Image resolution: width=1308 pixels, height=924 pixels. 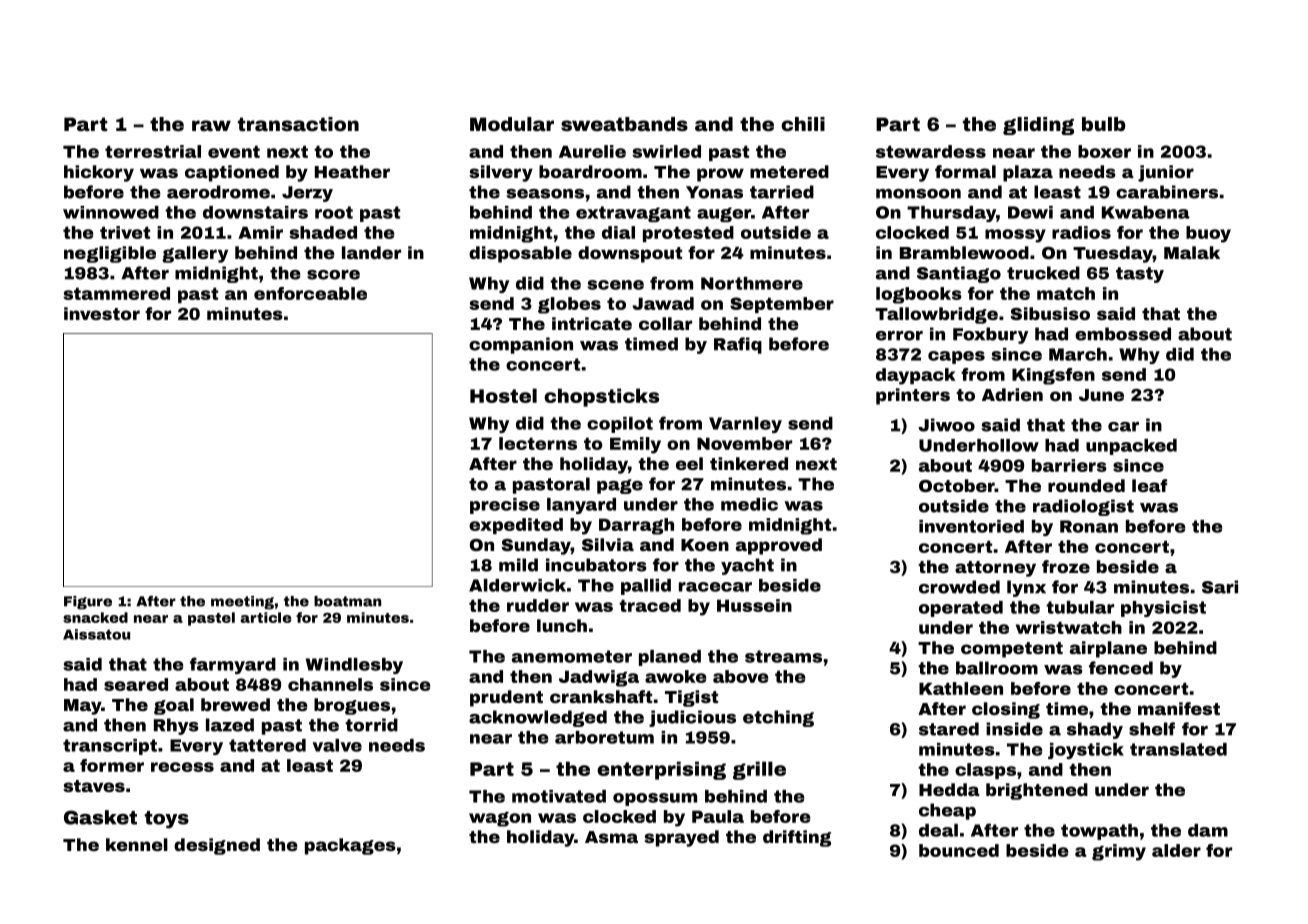 I want to click on chopsticks, so click(x=601, y=397).
